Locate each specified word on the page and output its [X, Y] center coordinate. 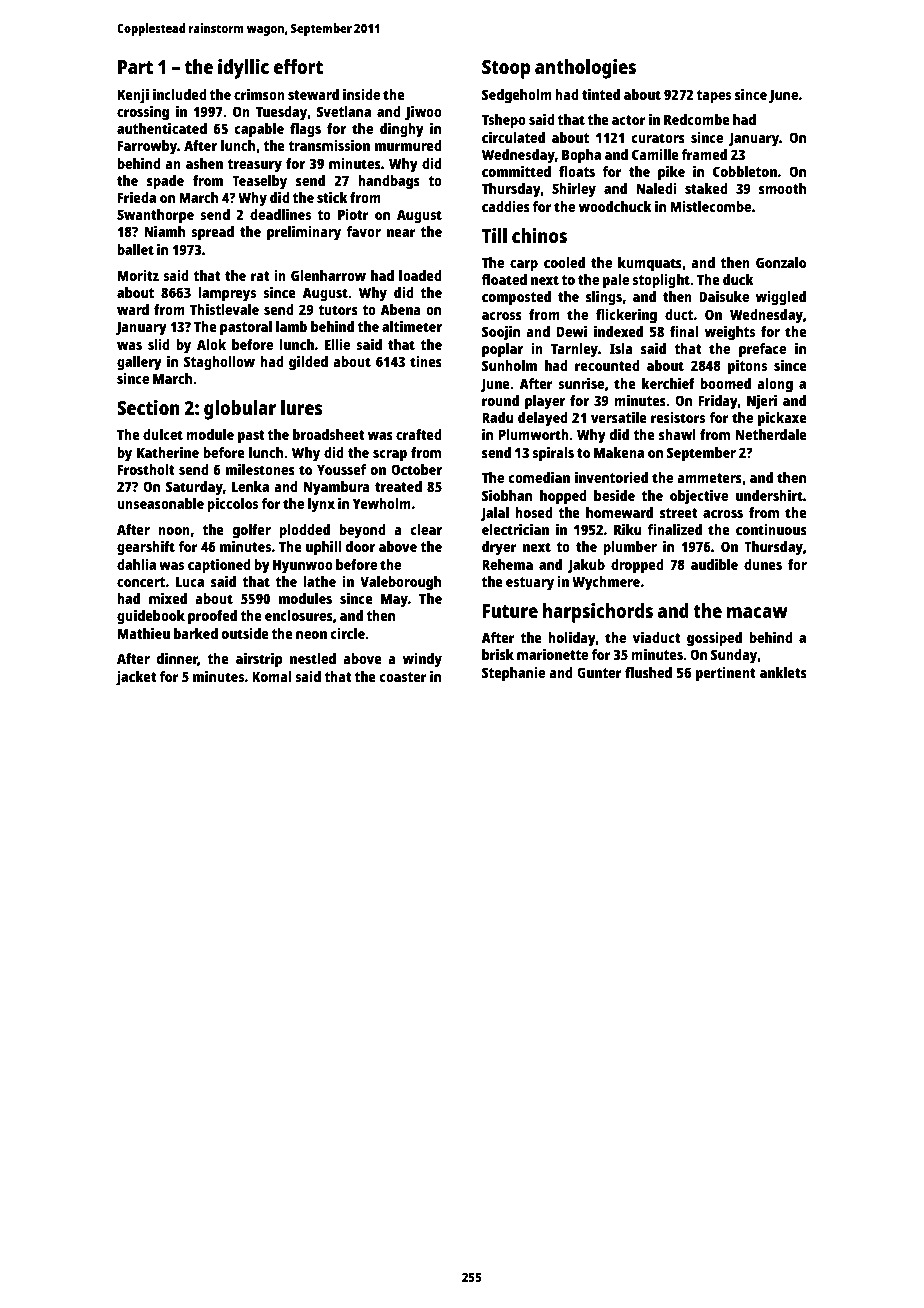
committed [516, 171]
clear [426, 529]
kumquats [650, 264]
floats [577, 171]
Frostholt [146, 469]
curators [658, 138]
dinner [177, 659]
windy [422, 660]
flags [305, 130]
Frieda [137, 197]
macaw [757, 612]
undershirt [769, 495]
